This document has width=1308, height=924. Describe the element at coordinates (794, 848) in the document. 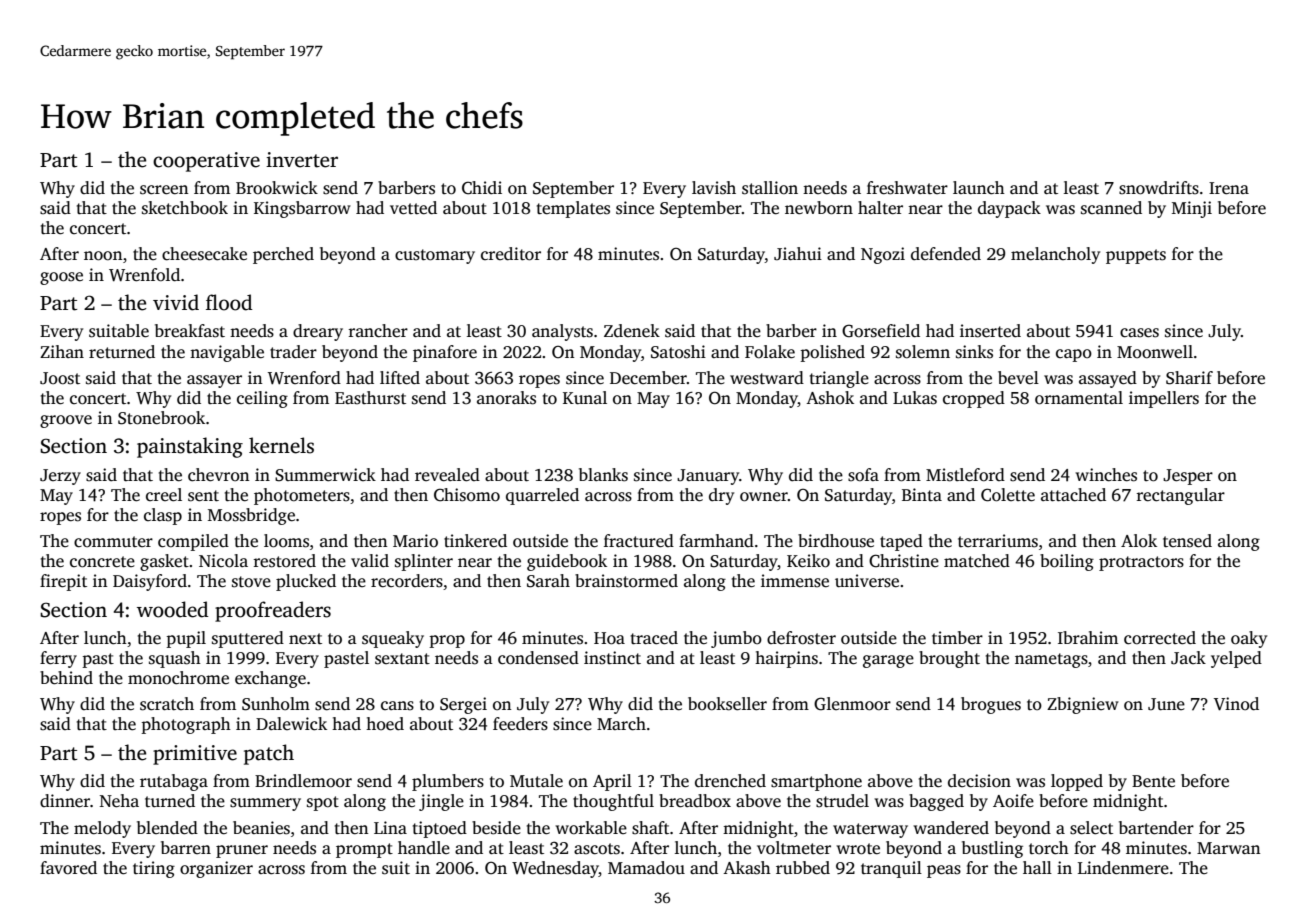

I see `voltmeter` at that location.
